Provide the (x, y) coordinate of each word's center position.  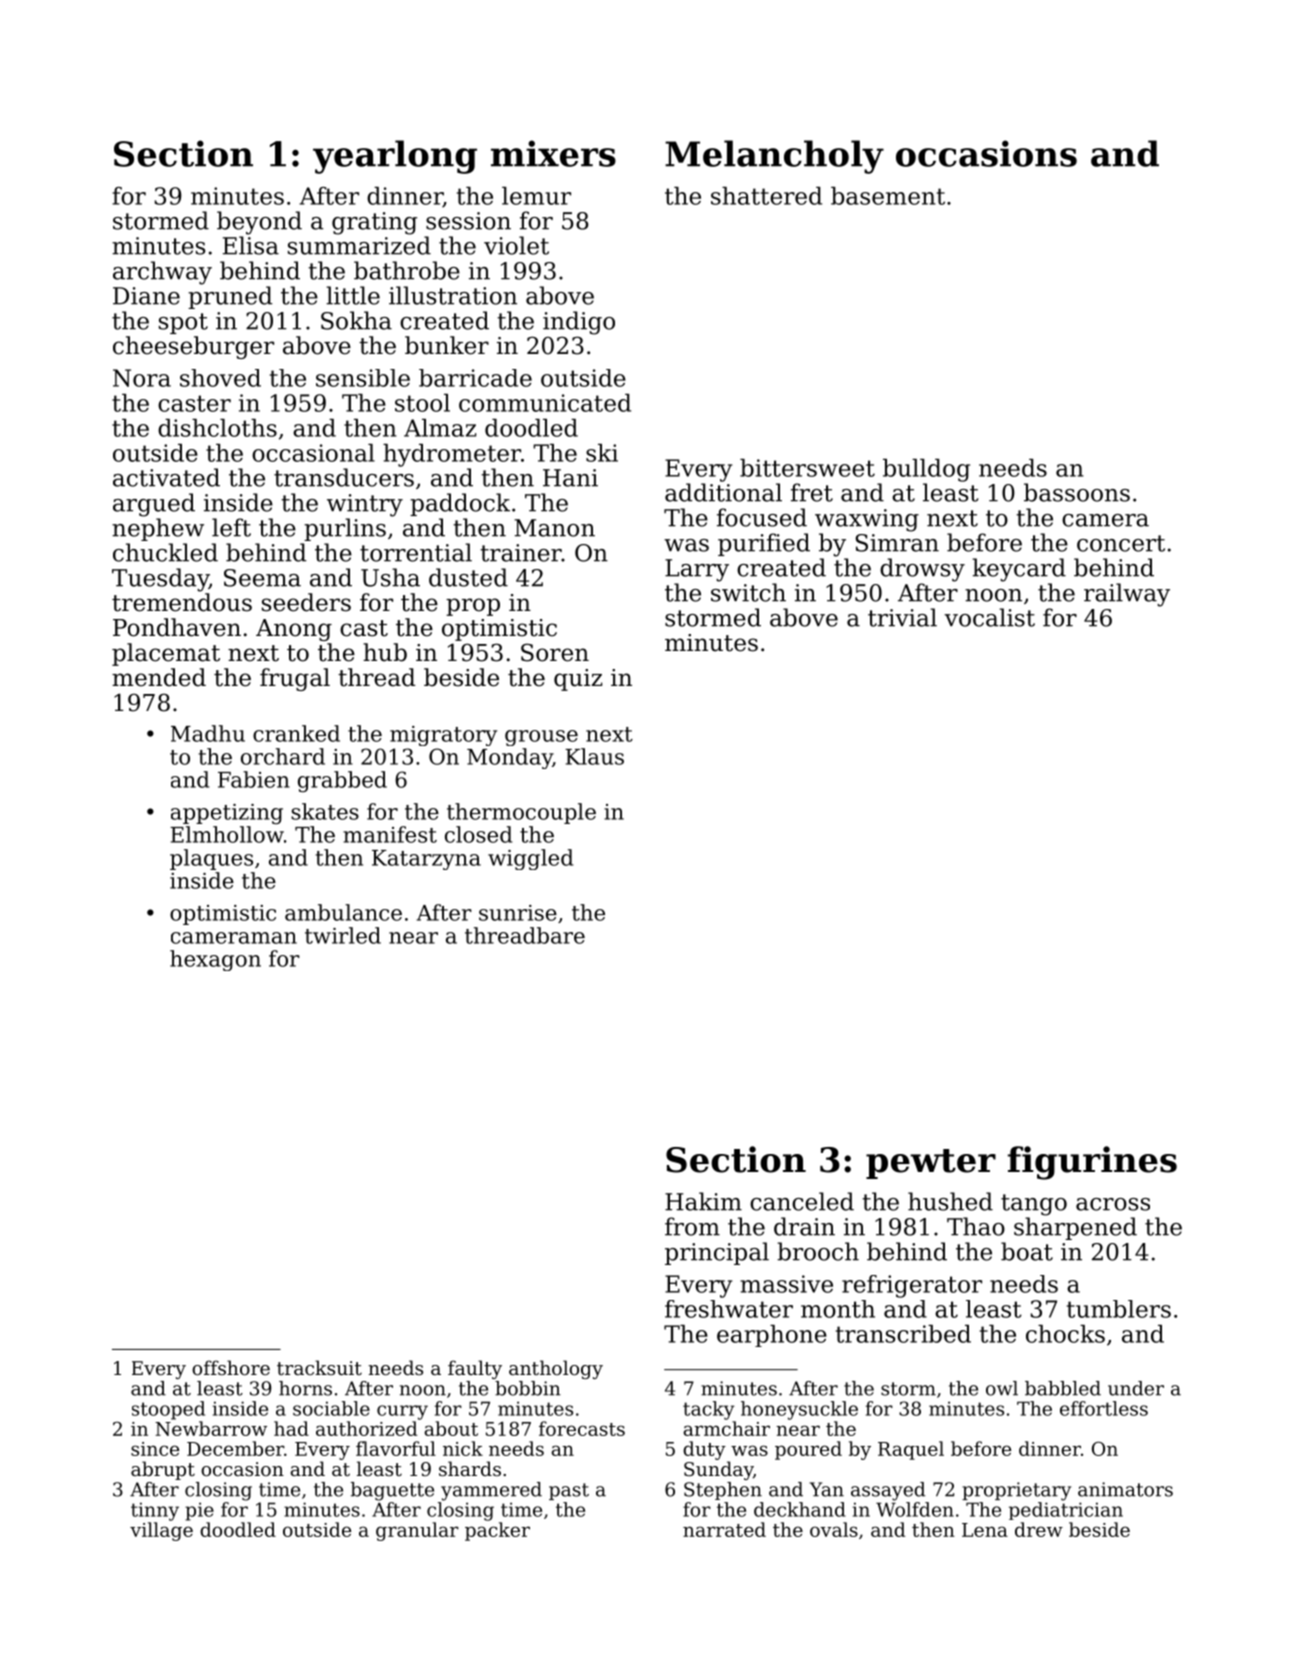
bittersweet (807, 468)
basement (888, 196)
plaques (211, 859)
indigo (579, 323)
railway (1127, 595)
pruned (230, 297)
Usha (390, 577)
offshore (231, 1367)
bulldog (926, 470)
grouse (541, 738)
